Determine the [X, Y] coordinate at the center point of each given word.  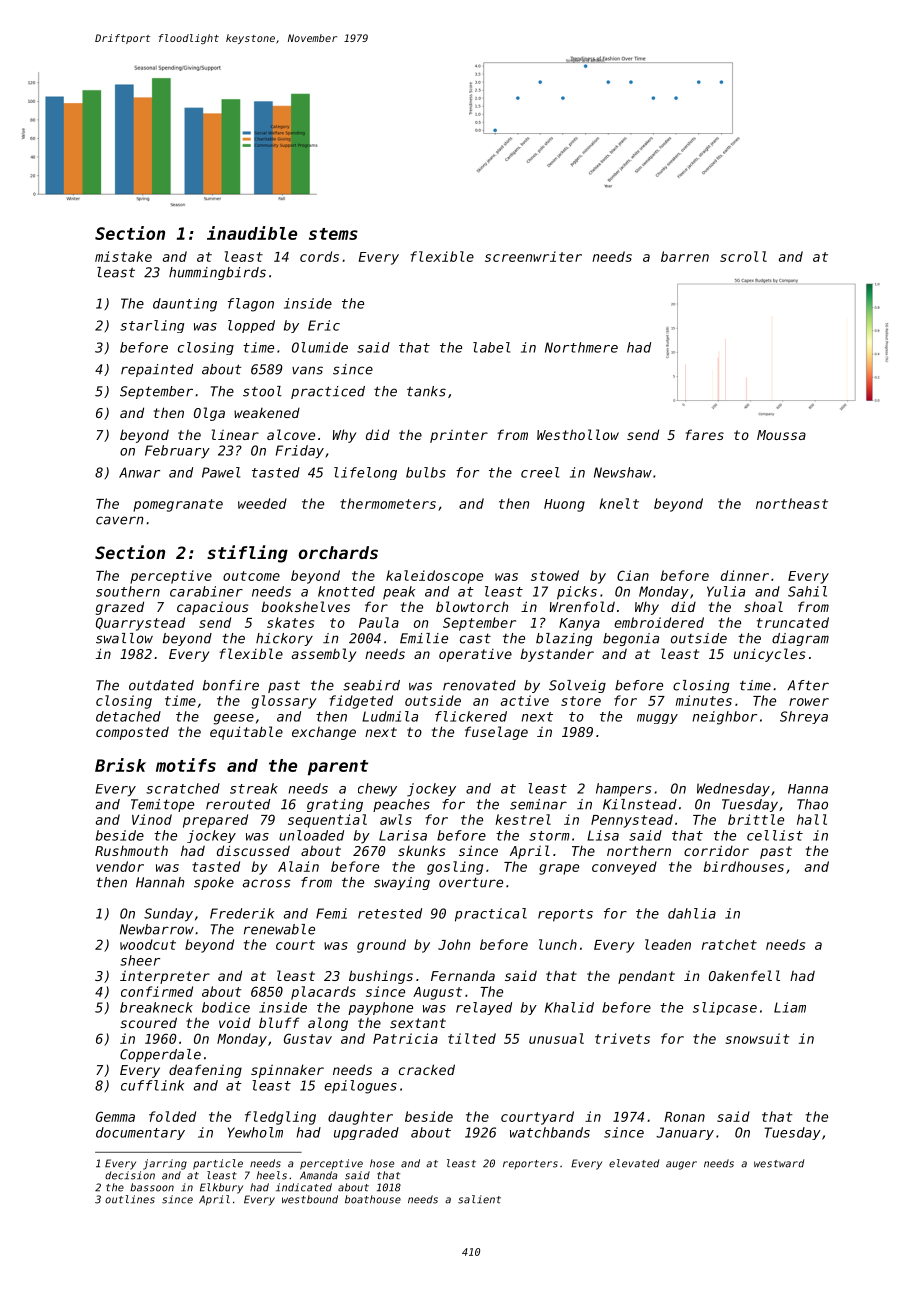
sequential [327, 821]
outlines [130, 1199]
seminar [538, 804]
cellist [775, 835]
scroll [743, 256]
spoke [214, 883]
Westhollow [578, 434]
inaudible [252, 233]
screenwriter [533, 256]
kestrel [523, 819]
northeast [792, 503]
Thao [812, 804]
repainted [157, 370]
